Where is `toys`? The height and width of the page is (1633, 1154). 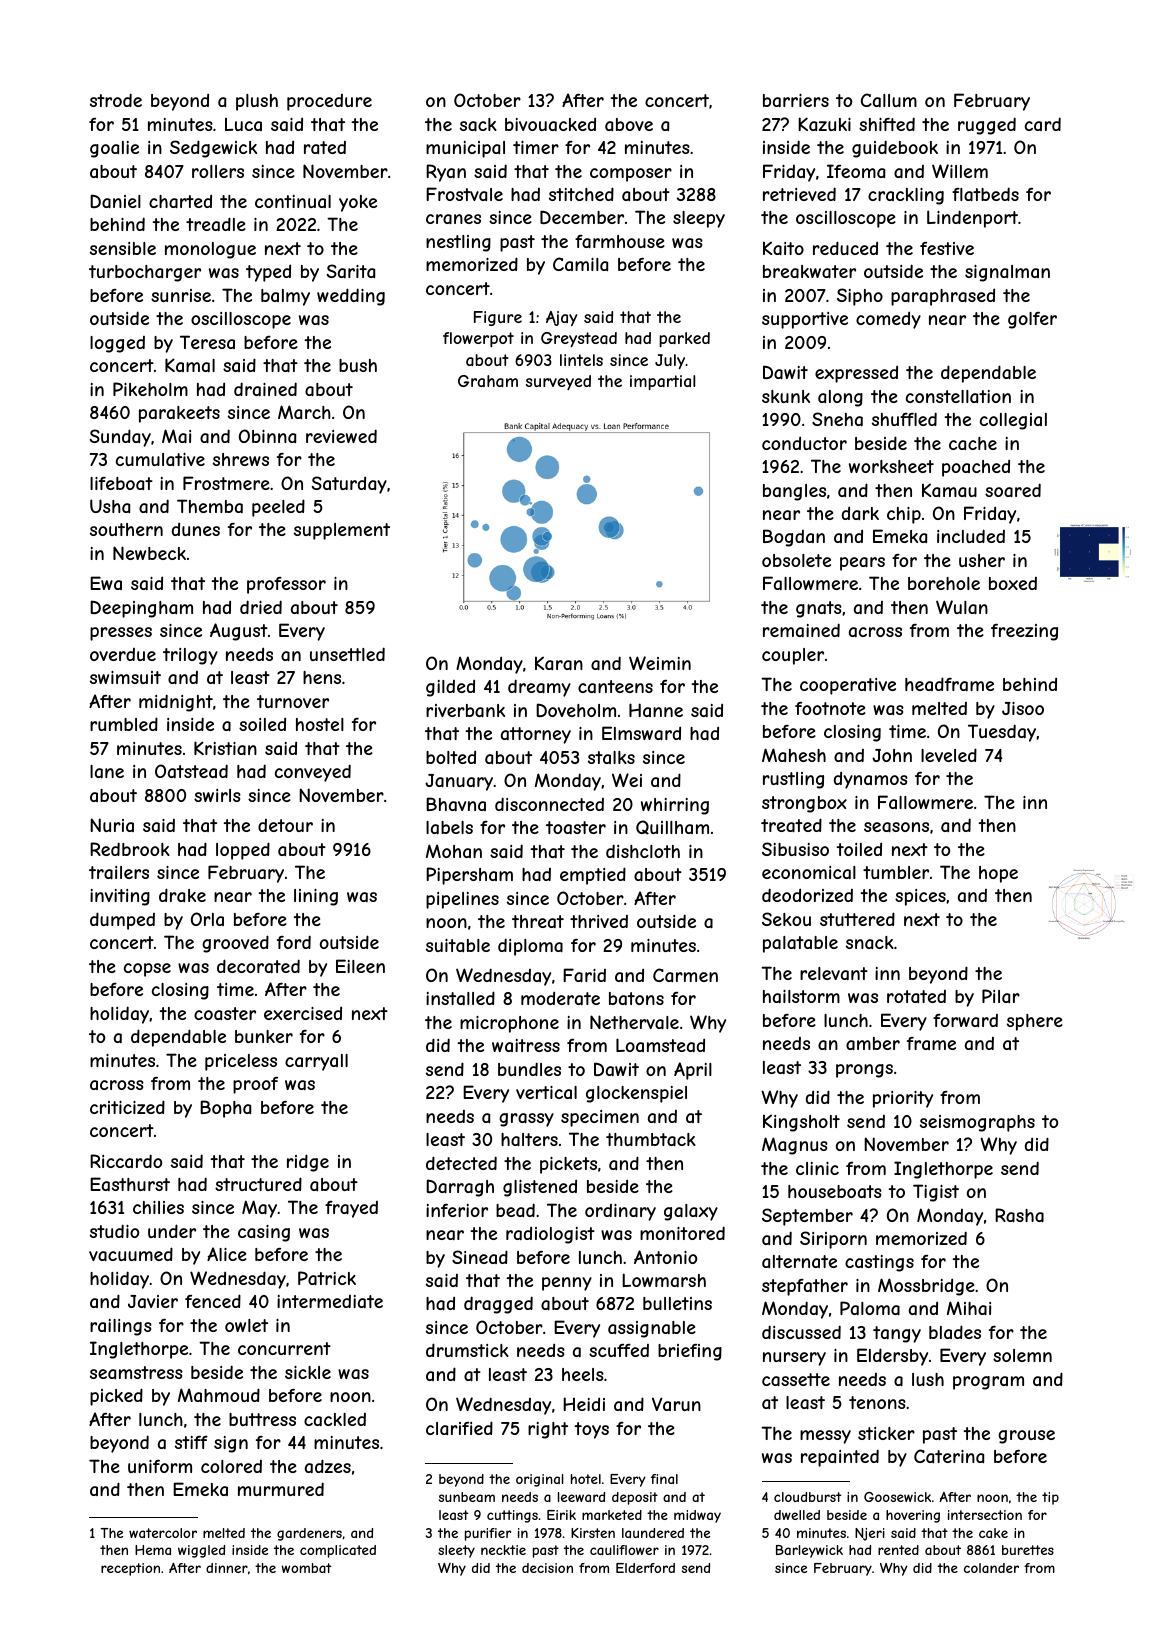 toys is located at coordinates (592, 1430).
